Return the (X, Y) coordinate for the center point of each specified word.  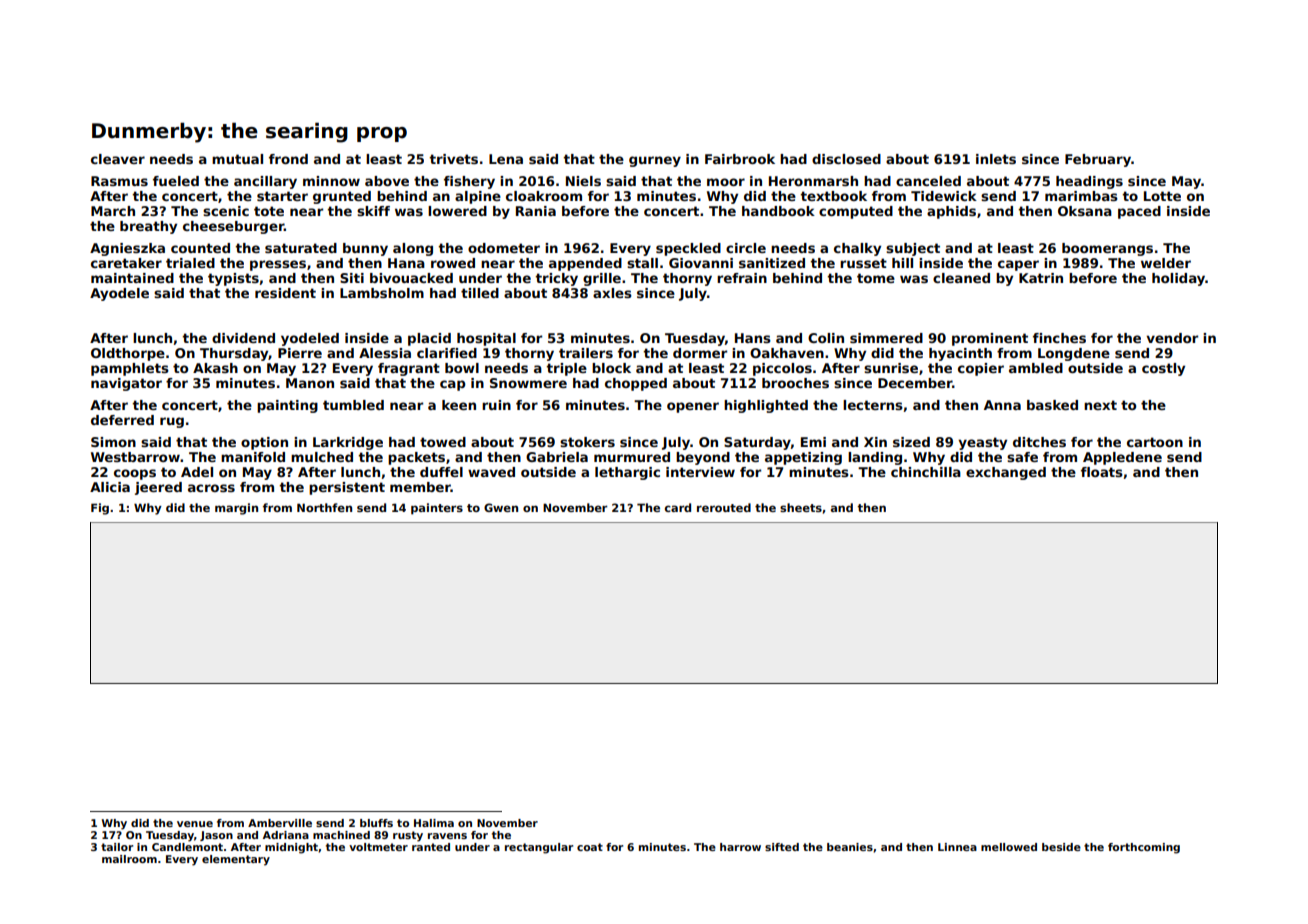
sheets (801, 507)
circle (746, 248)
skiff (373, 211)
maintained (132, 278)
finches (1059, 338)
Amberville (280, 823)
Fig (100, 509)
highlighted (766, 406)
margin (236, 509)
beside (1061, 847)
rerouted (724, 507)
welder (1166, 263)
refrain (742, 278)
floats (1102, 472)
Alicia (110, 487)
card (678, 507)
